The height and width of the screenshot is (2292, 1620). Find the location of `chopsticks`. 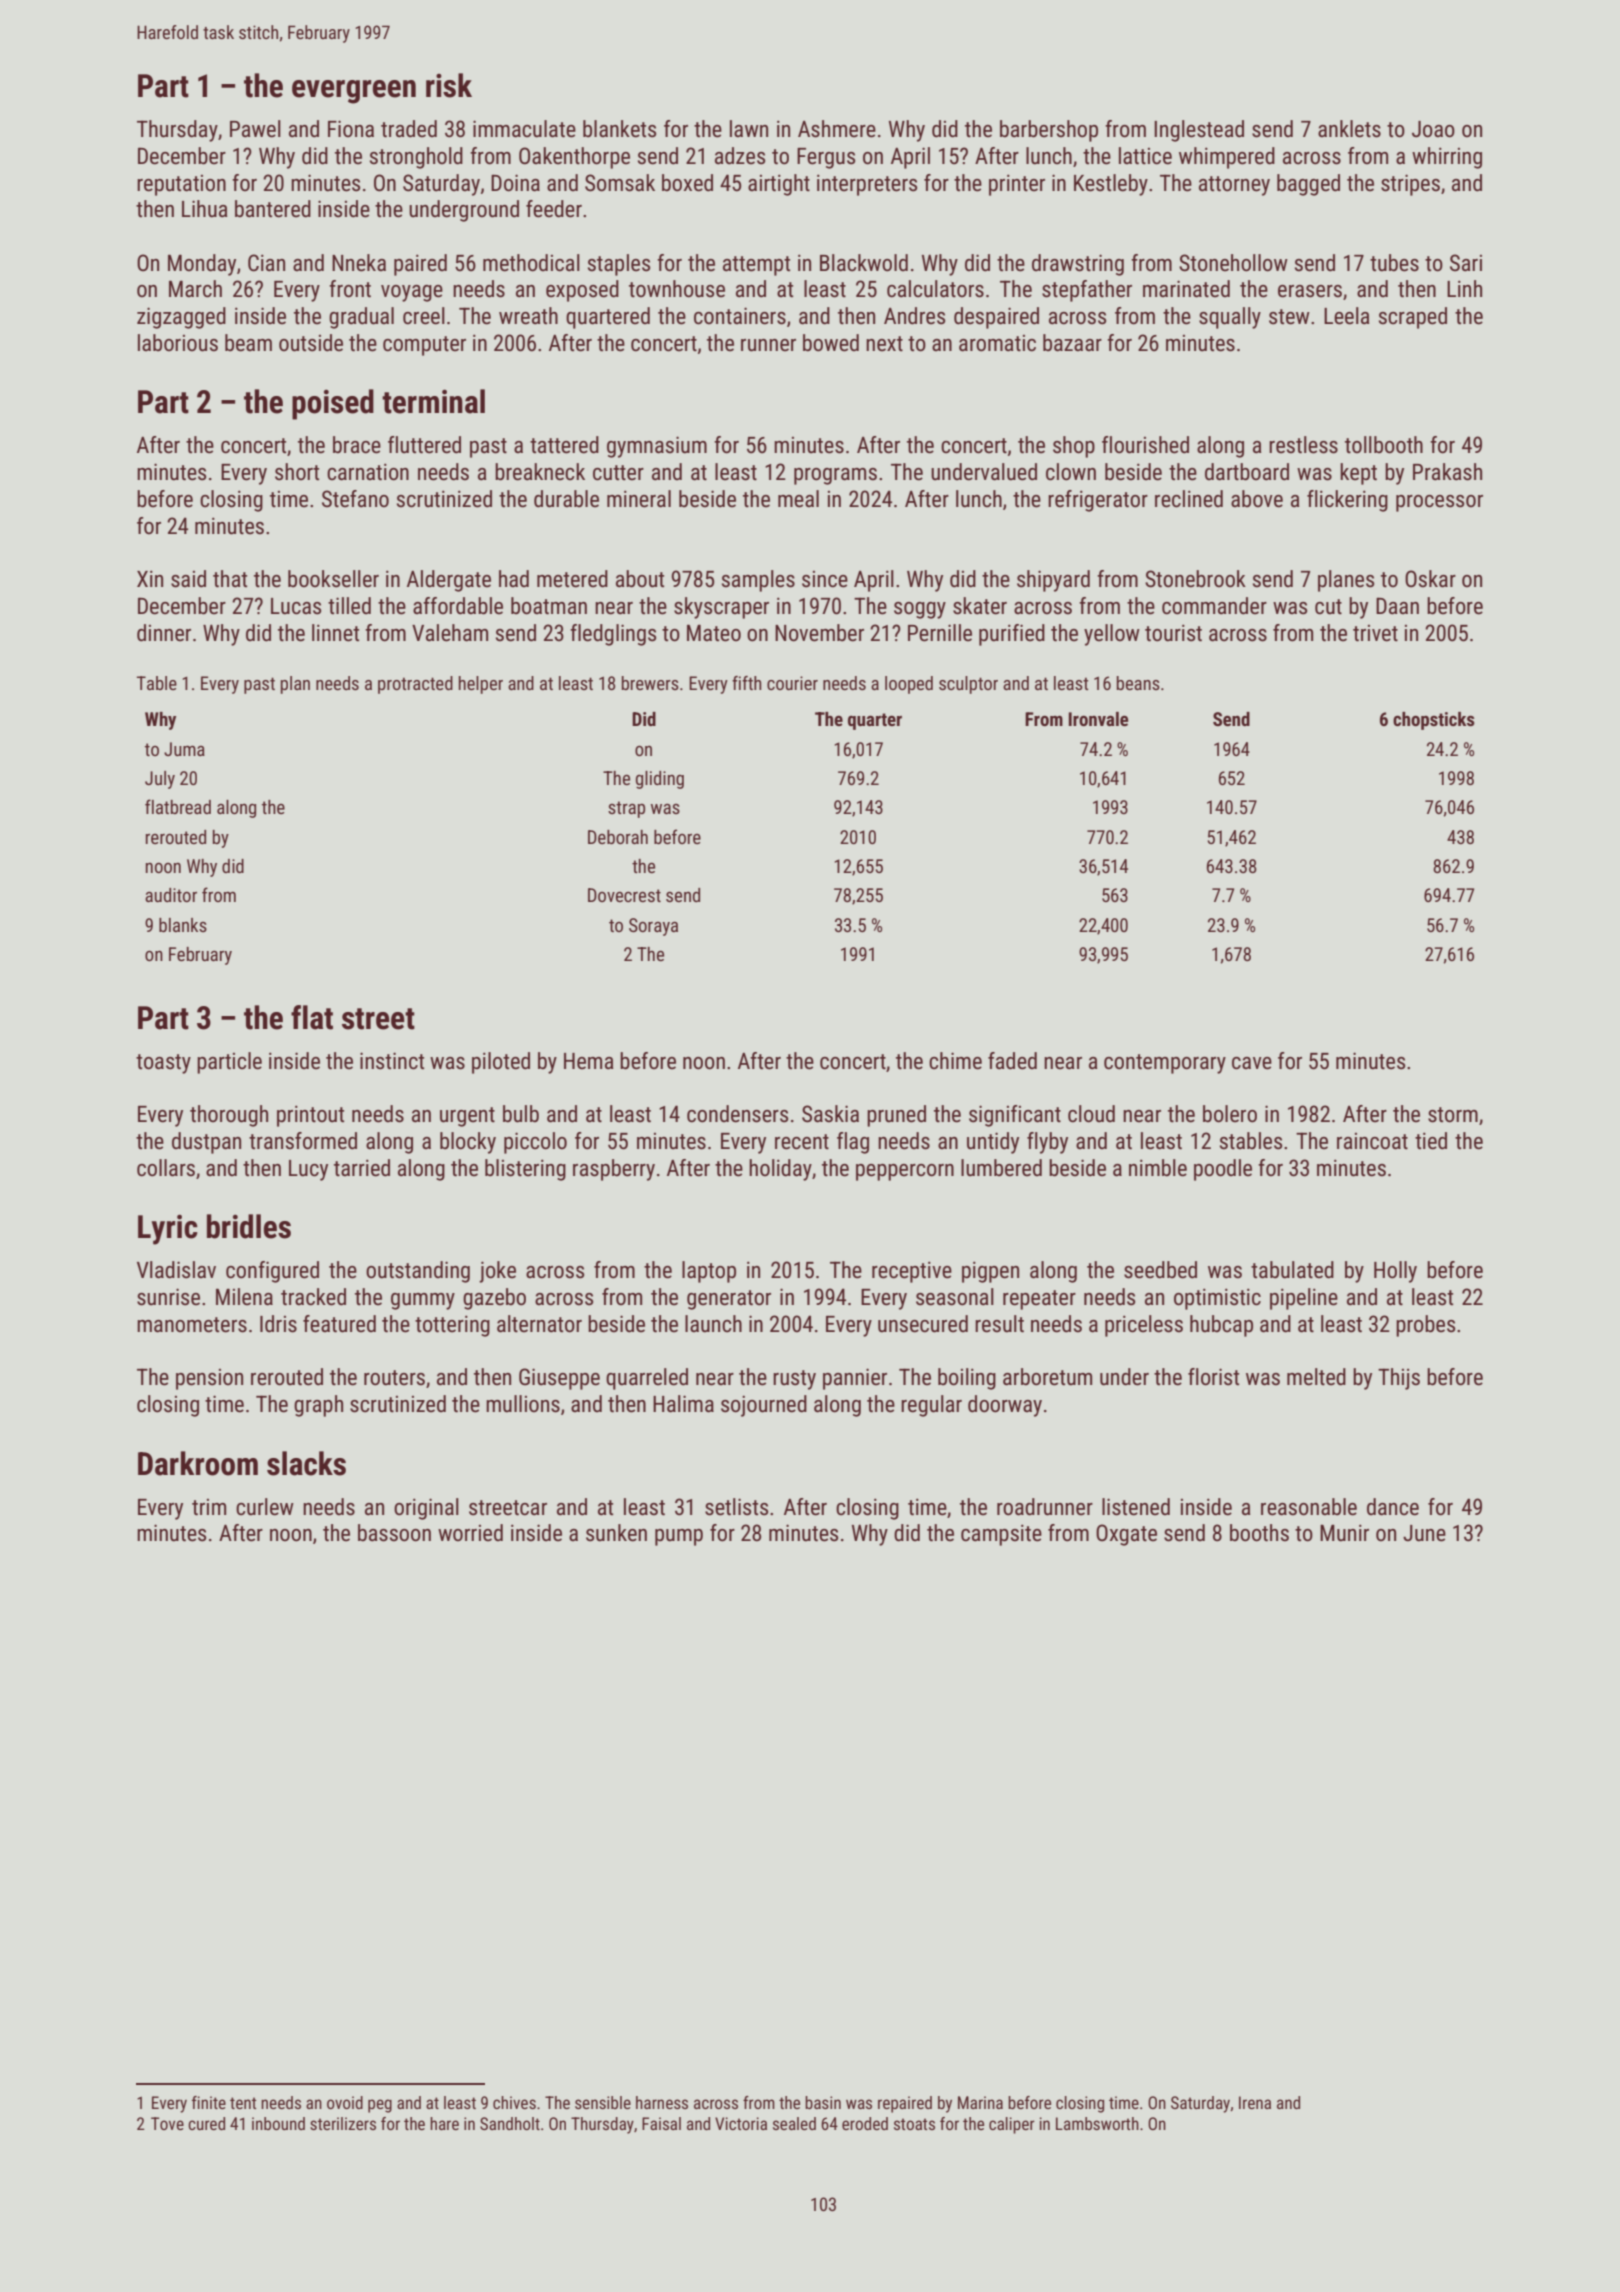

chopsticks is located at coordinates (1434, 721).
